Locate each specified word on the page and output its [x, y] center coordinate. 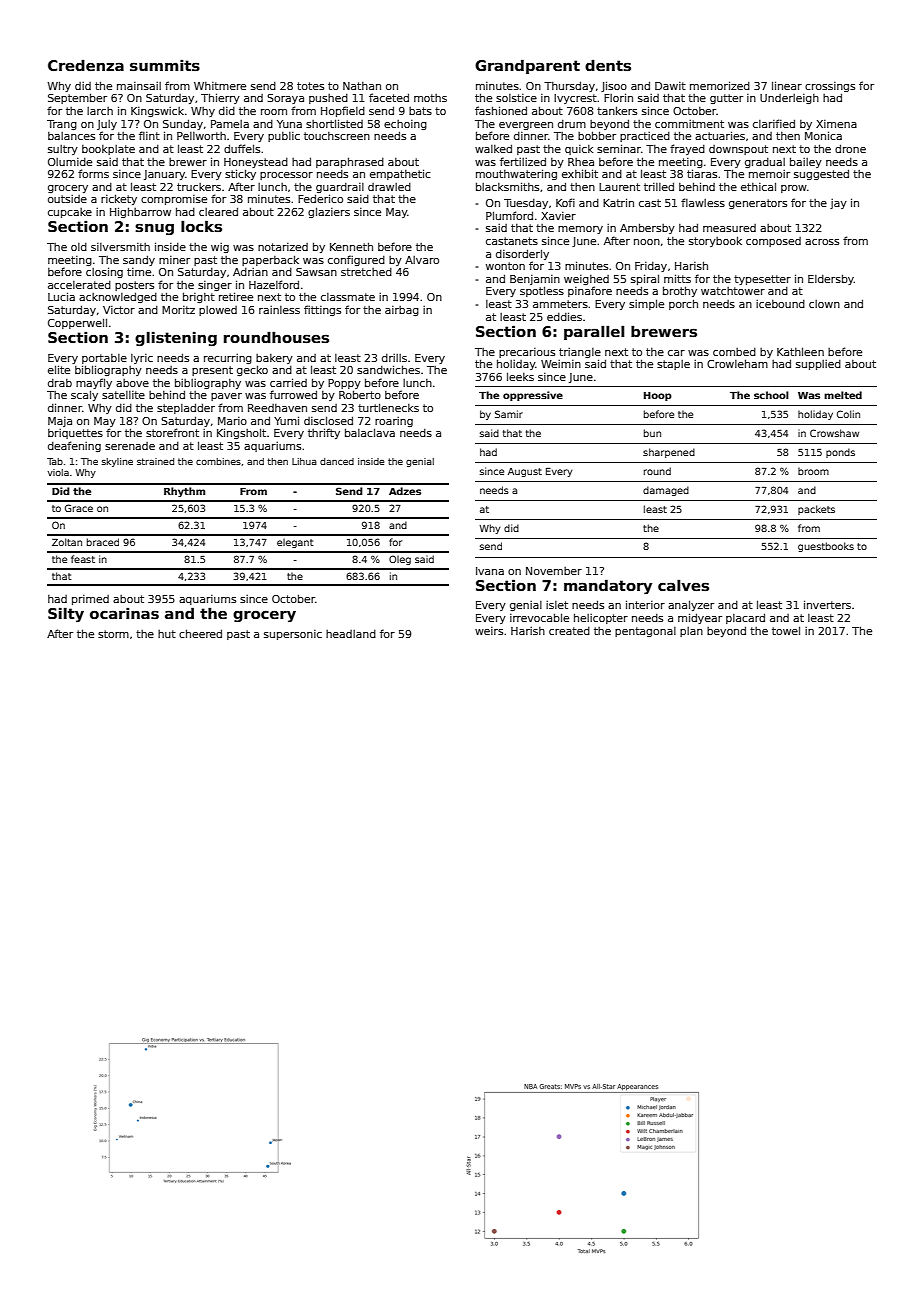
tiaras [702, 173]
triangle [580, 353]
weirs [489, 631]
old [79, 247]
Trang [62, 125]
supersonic [293, 635]
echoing [405, 125]
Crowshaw [834, 433]
